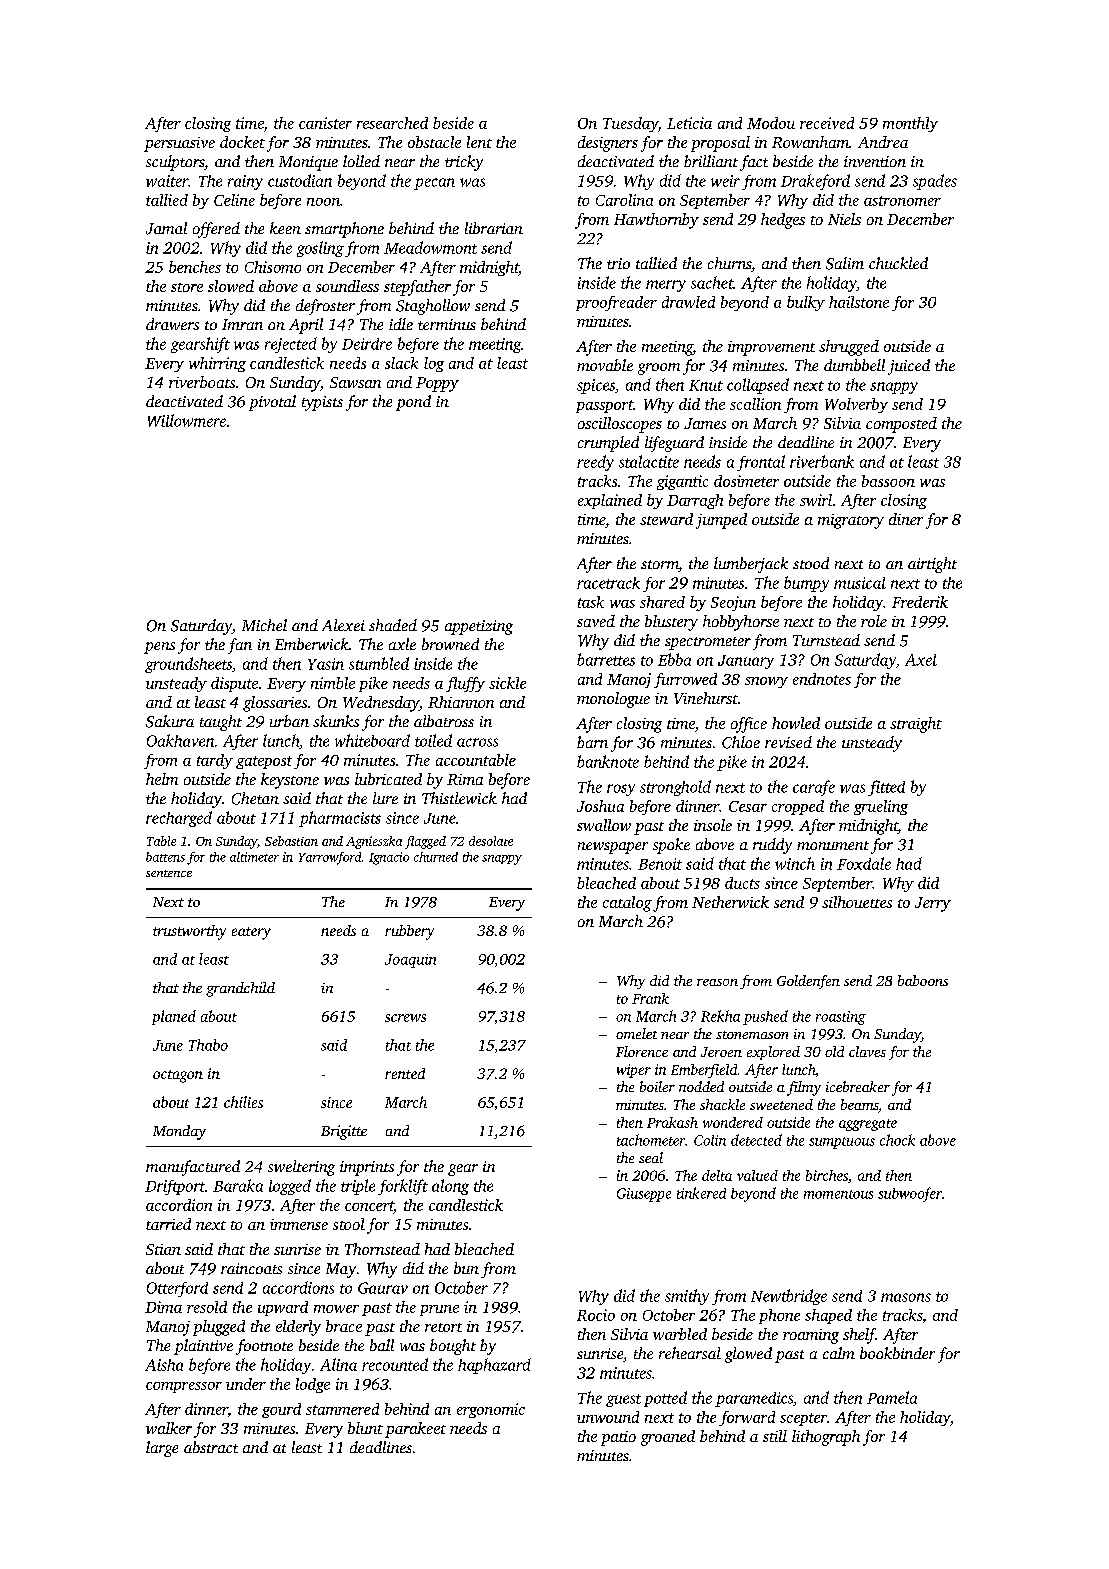  I want to click on rainy, so click(245, 182).
